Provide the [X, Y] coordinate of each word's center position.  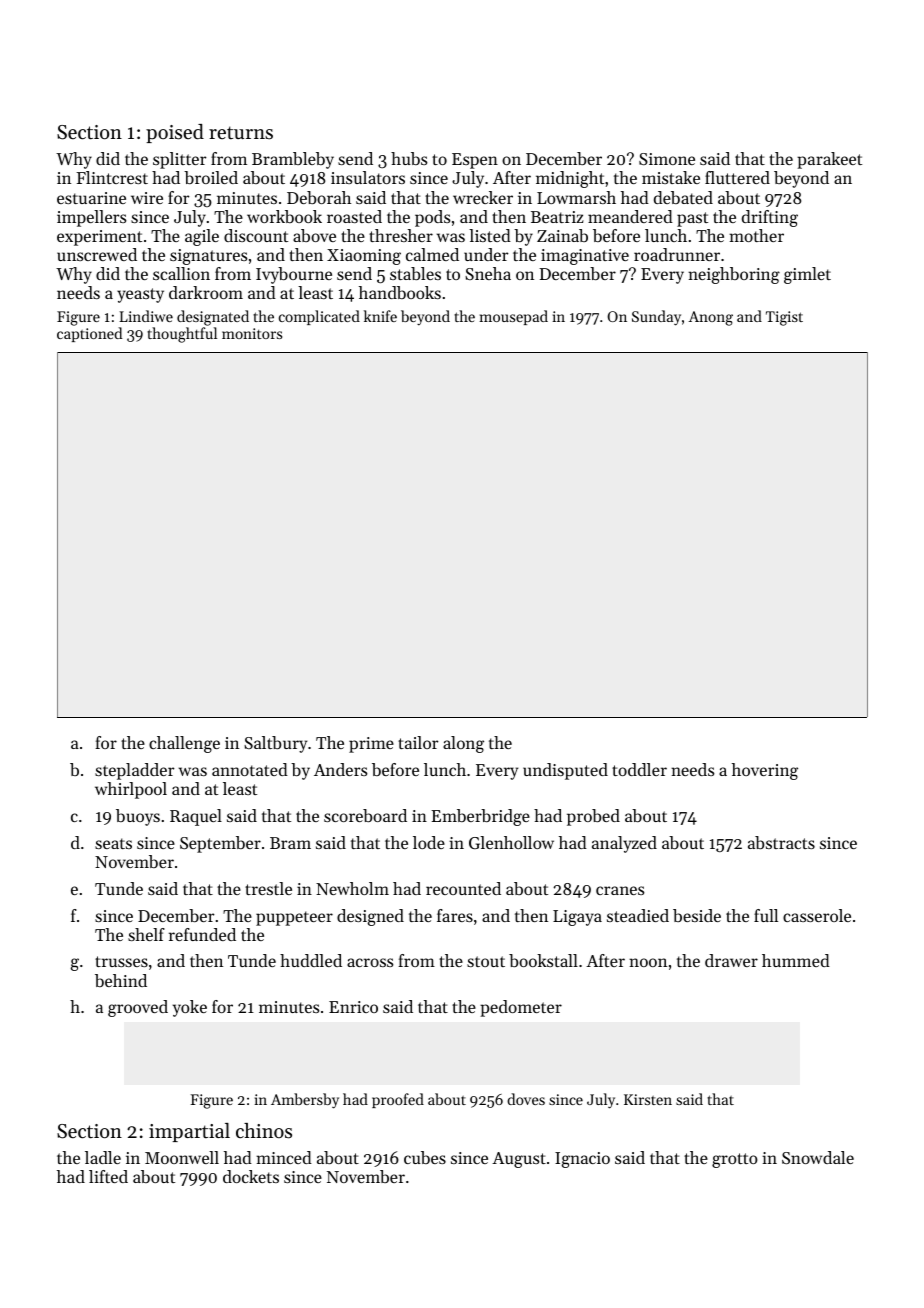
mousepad [514, 317]
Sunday [656, 318]
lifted [108, 1176]
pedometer [521, 1008]
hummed [796, 960]
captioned [89, 334]
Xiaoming [364, 257]
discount [256, 235]
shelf [146, 934]
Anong [710, 318]
